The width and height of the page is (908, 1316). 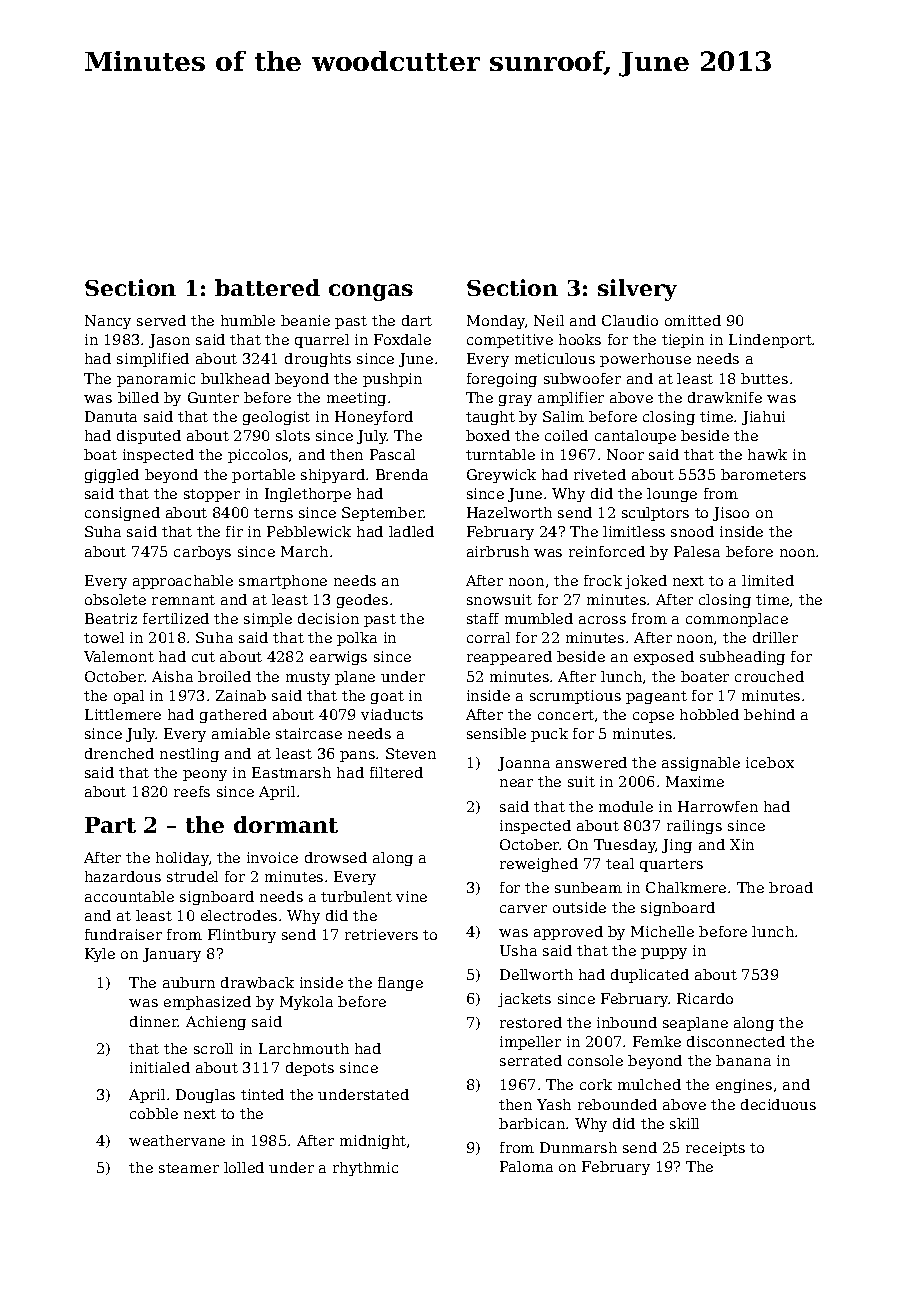 I want to click on weathervane, so click(x=177, y=1140).
